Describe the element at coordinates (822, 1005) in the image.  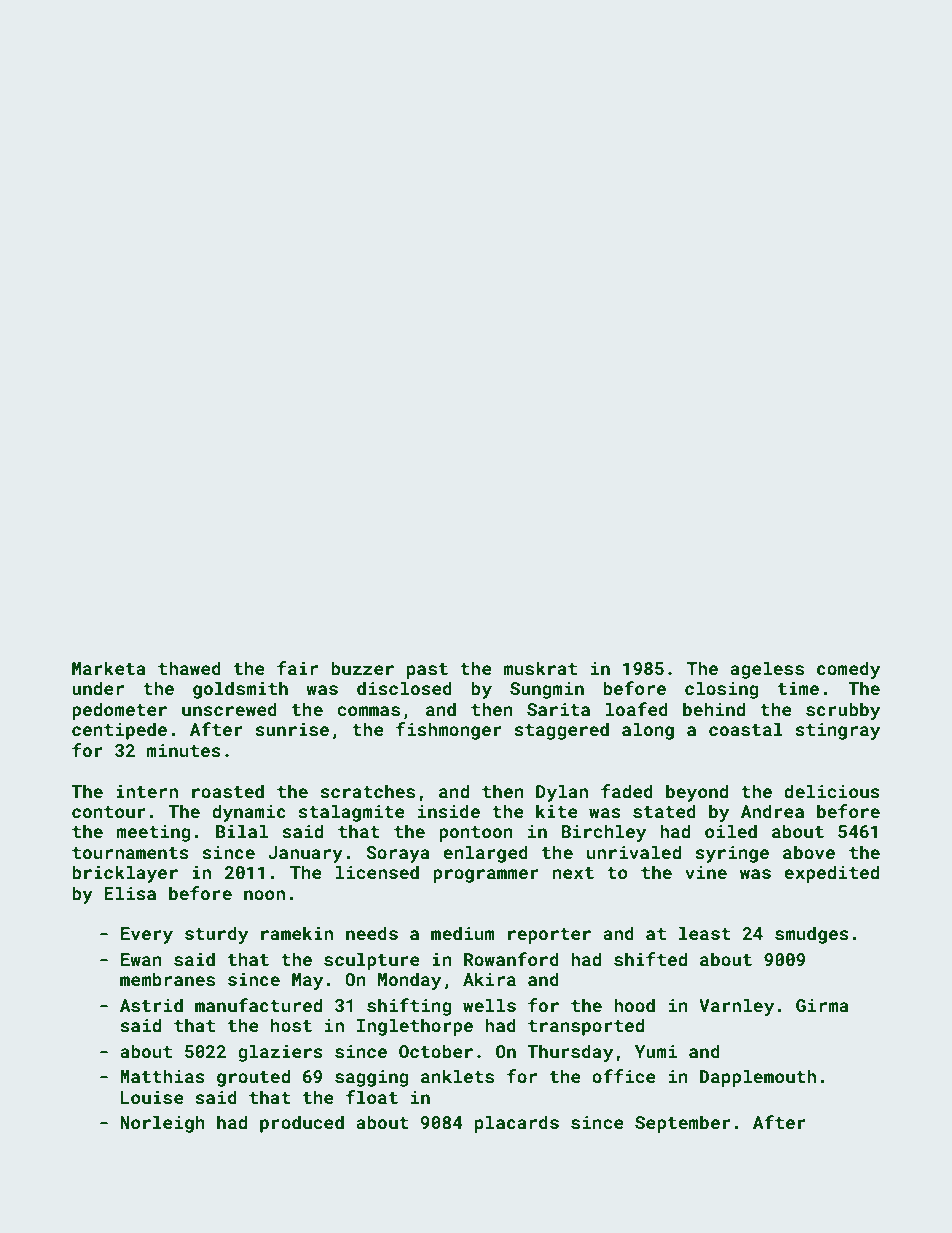
I see `Girma` at that location.
